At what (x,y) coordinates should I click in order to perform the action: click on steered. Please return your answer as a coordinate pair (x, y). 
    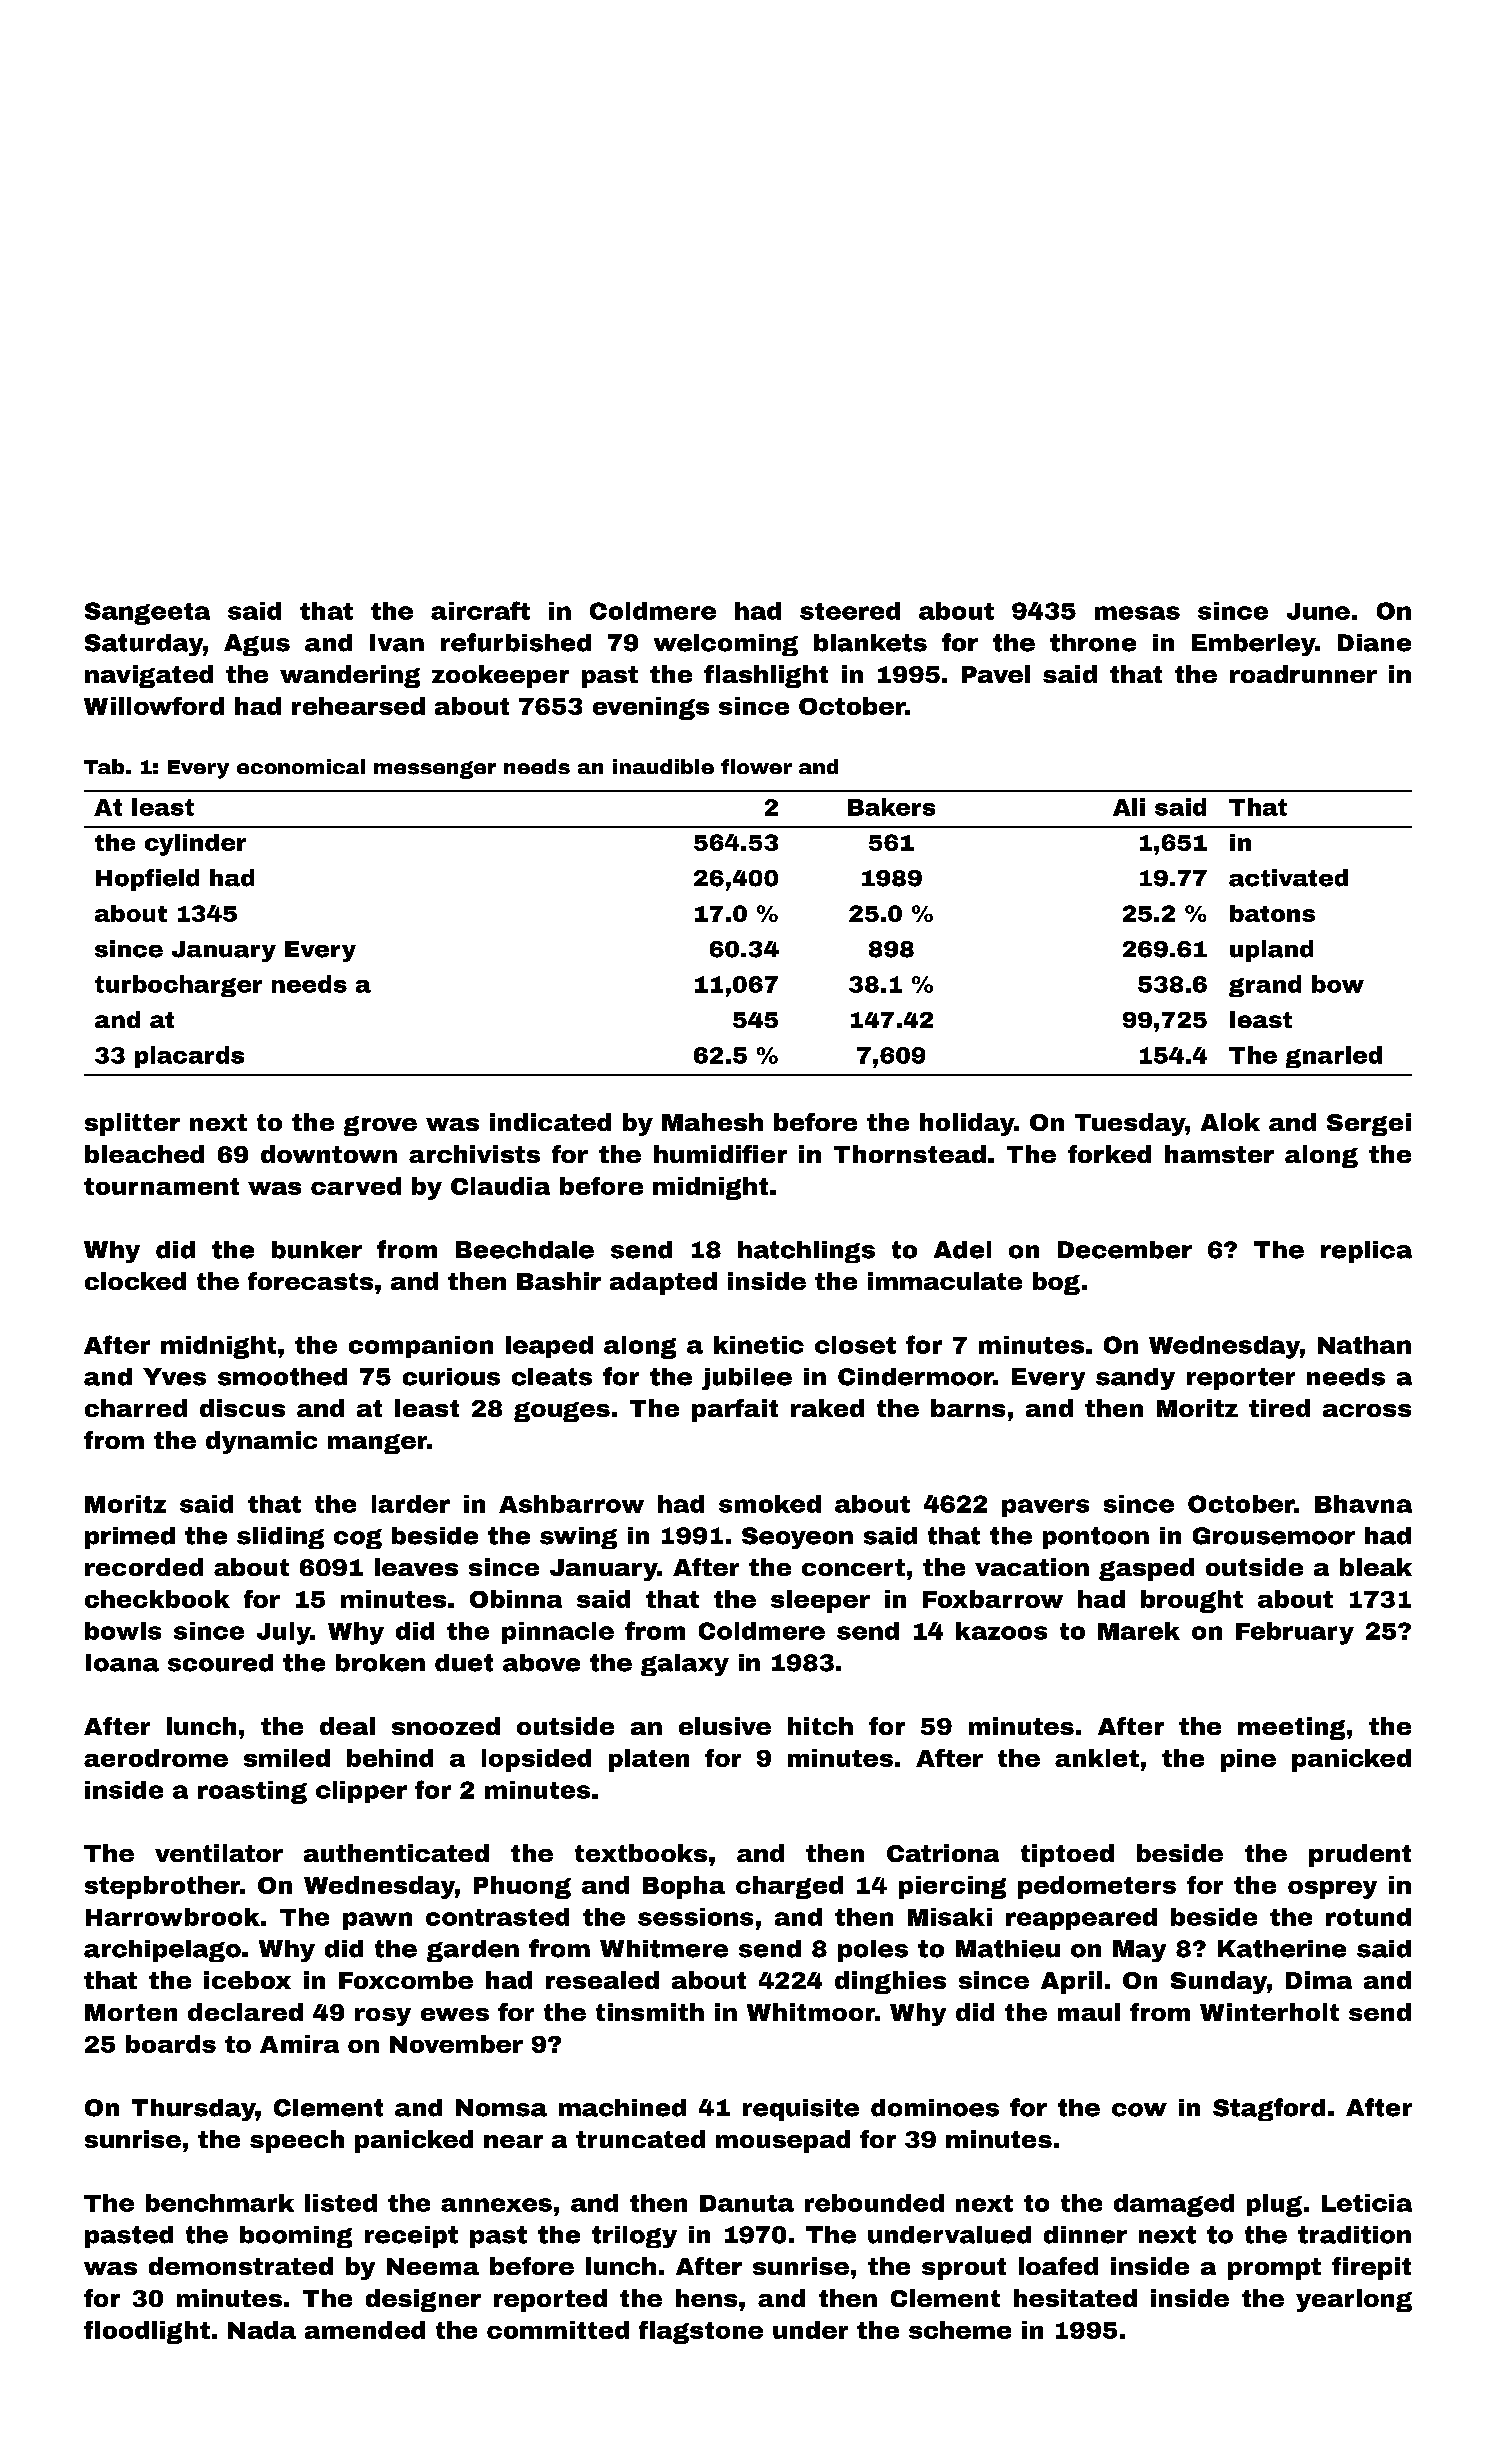
    Looking at the image, I should click on (850, 611).
